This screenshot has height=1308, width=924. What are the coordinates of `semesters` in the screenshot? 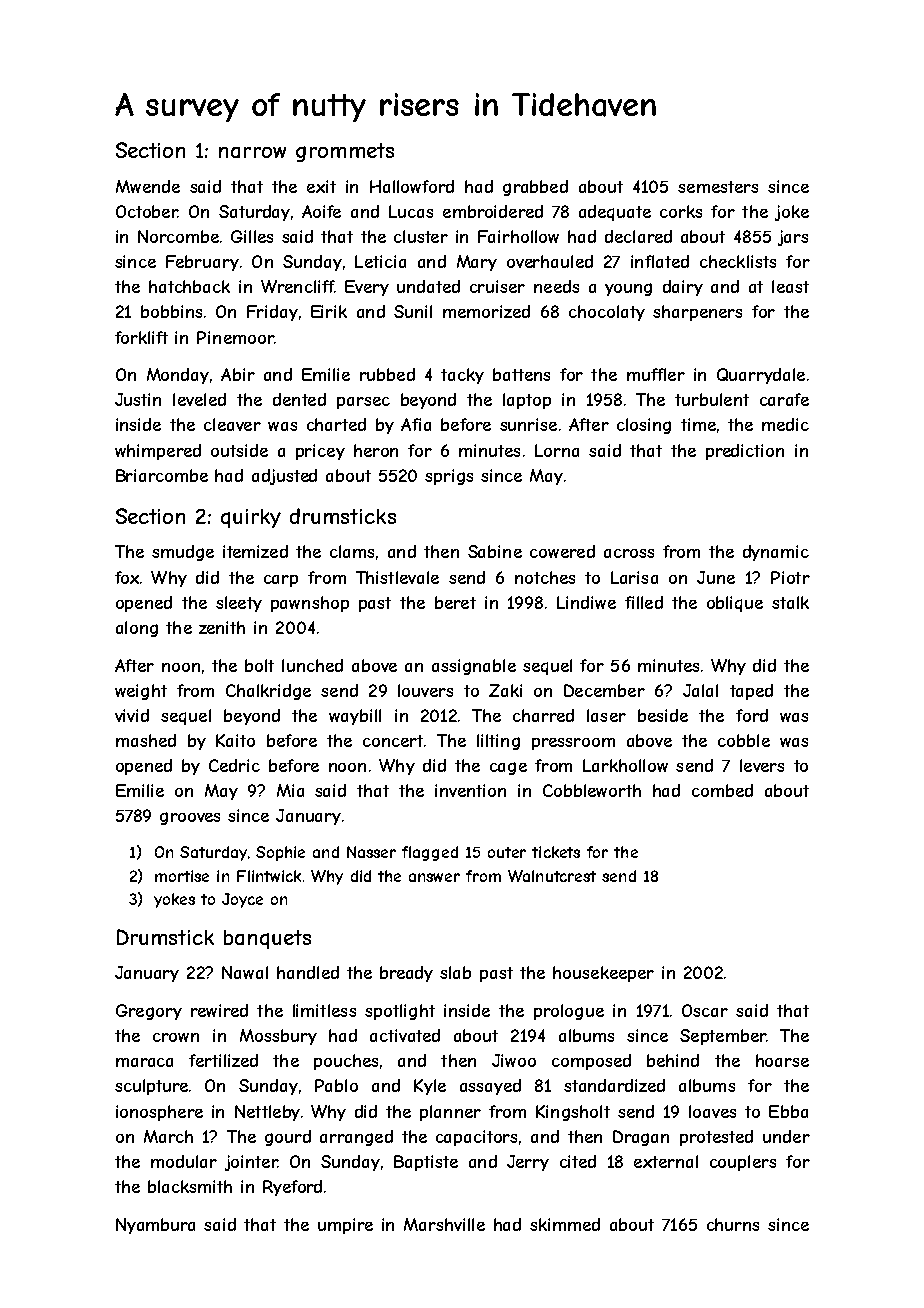 It's located at (718, 187).
